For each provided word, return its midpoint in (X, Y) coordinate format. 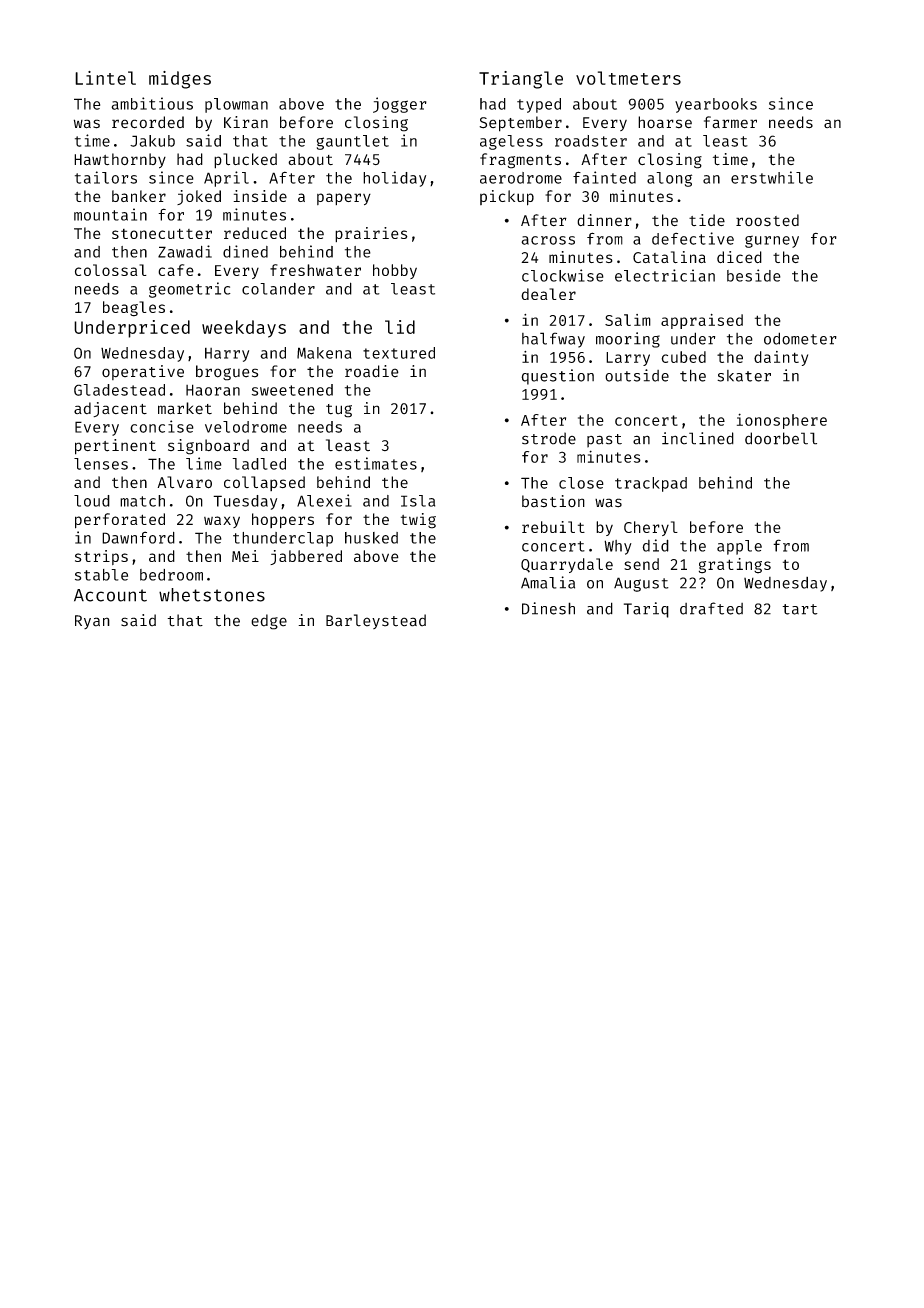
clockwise (563, 275)
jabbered (306, 557)
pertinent (115, 447)
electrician (665, 275)
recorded (148, 122)
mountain (110, 214)
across (548, 240)
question (557, 377)
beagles (134, 309)
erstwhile (772, 177)
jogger (400, 105)
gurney (772, 241)
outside (637, 375)
